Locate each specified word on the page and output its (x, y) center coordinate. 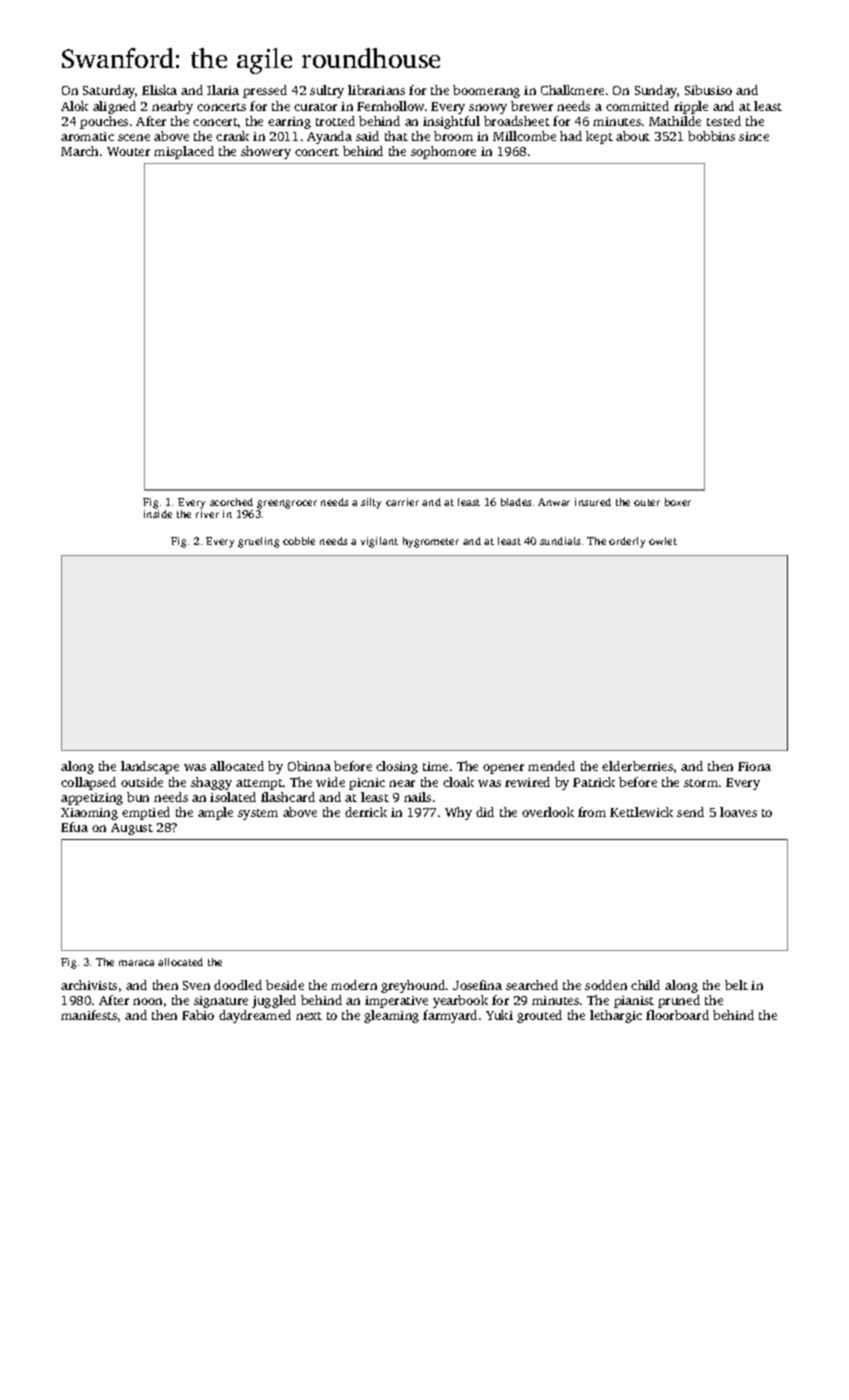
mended (551, 766)
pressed (265, 91)
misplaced (184, 152)
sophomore (443, 152)
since (754, 136)
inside (158, 514)
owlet (663, 541)
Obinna (309, 766)
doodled (238, 985)
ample (215, 813)
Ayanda (329, 137)
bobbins (711, 136)
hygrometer (431, 542)
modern (354, 985)
